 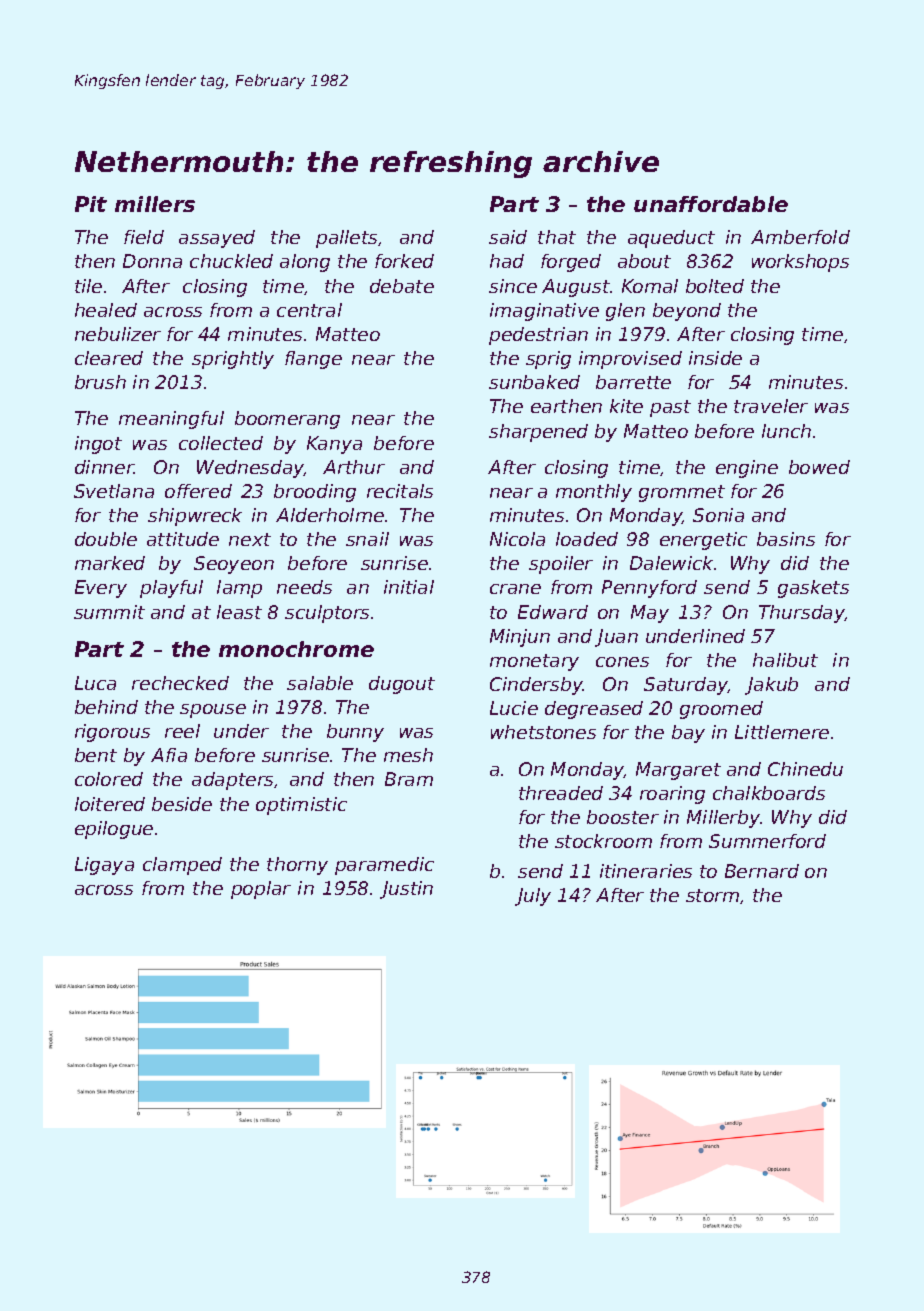 I want to click on pallets, so click(x=346, y=239).
